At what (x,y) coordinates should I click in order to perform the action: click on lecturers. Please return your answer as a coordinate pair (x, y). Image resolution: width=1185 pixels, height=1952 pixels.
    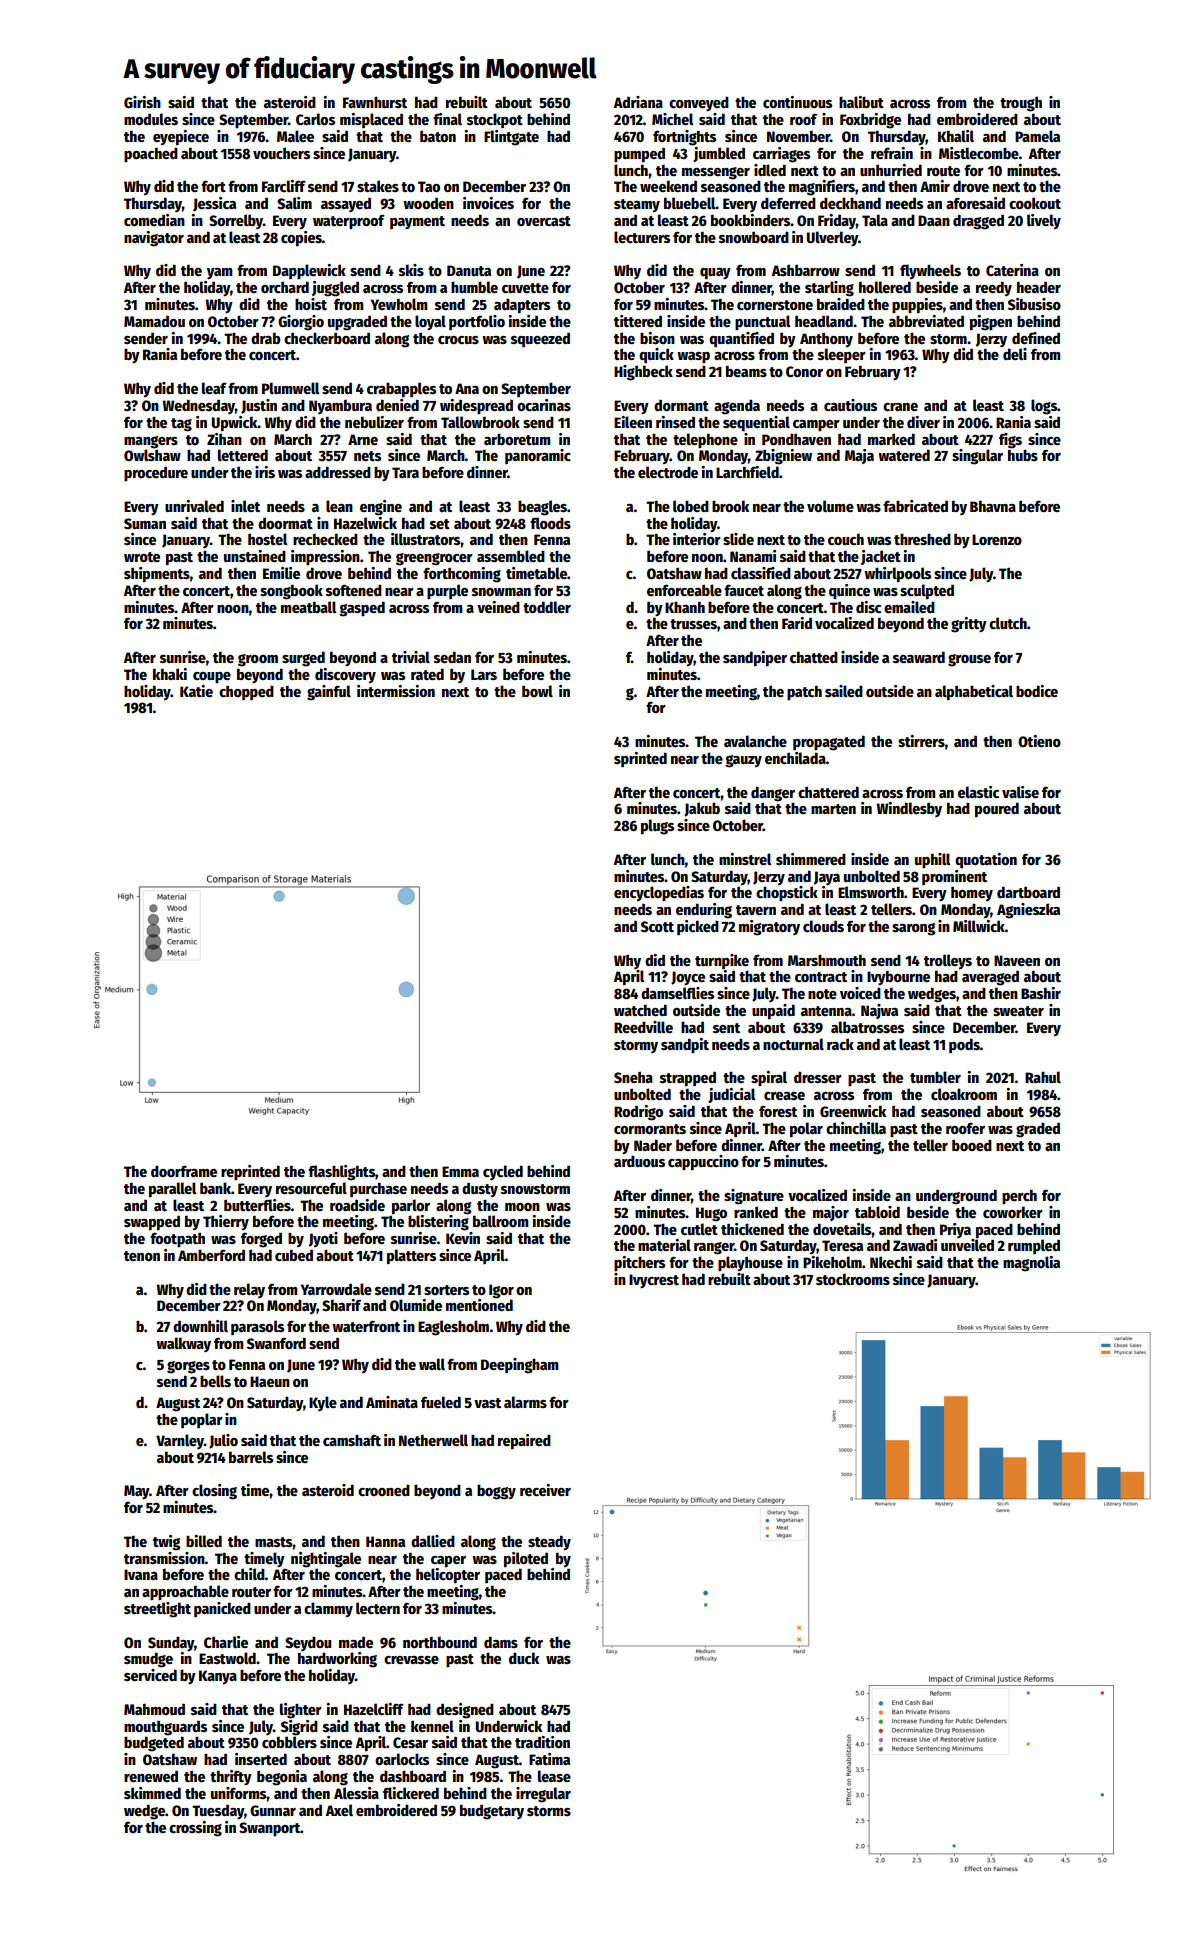
    Looking at the image, I should click on (642, 237).
